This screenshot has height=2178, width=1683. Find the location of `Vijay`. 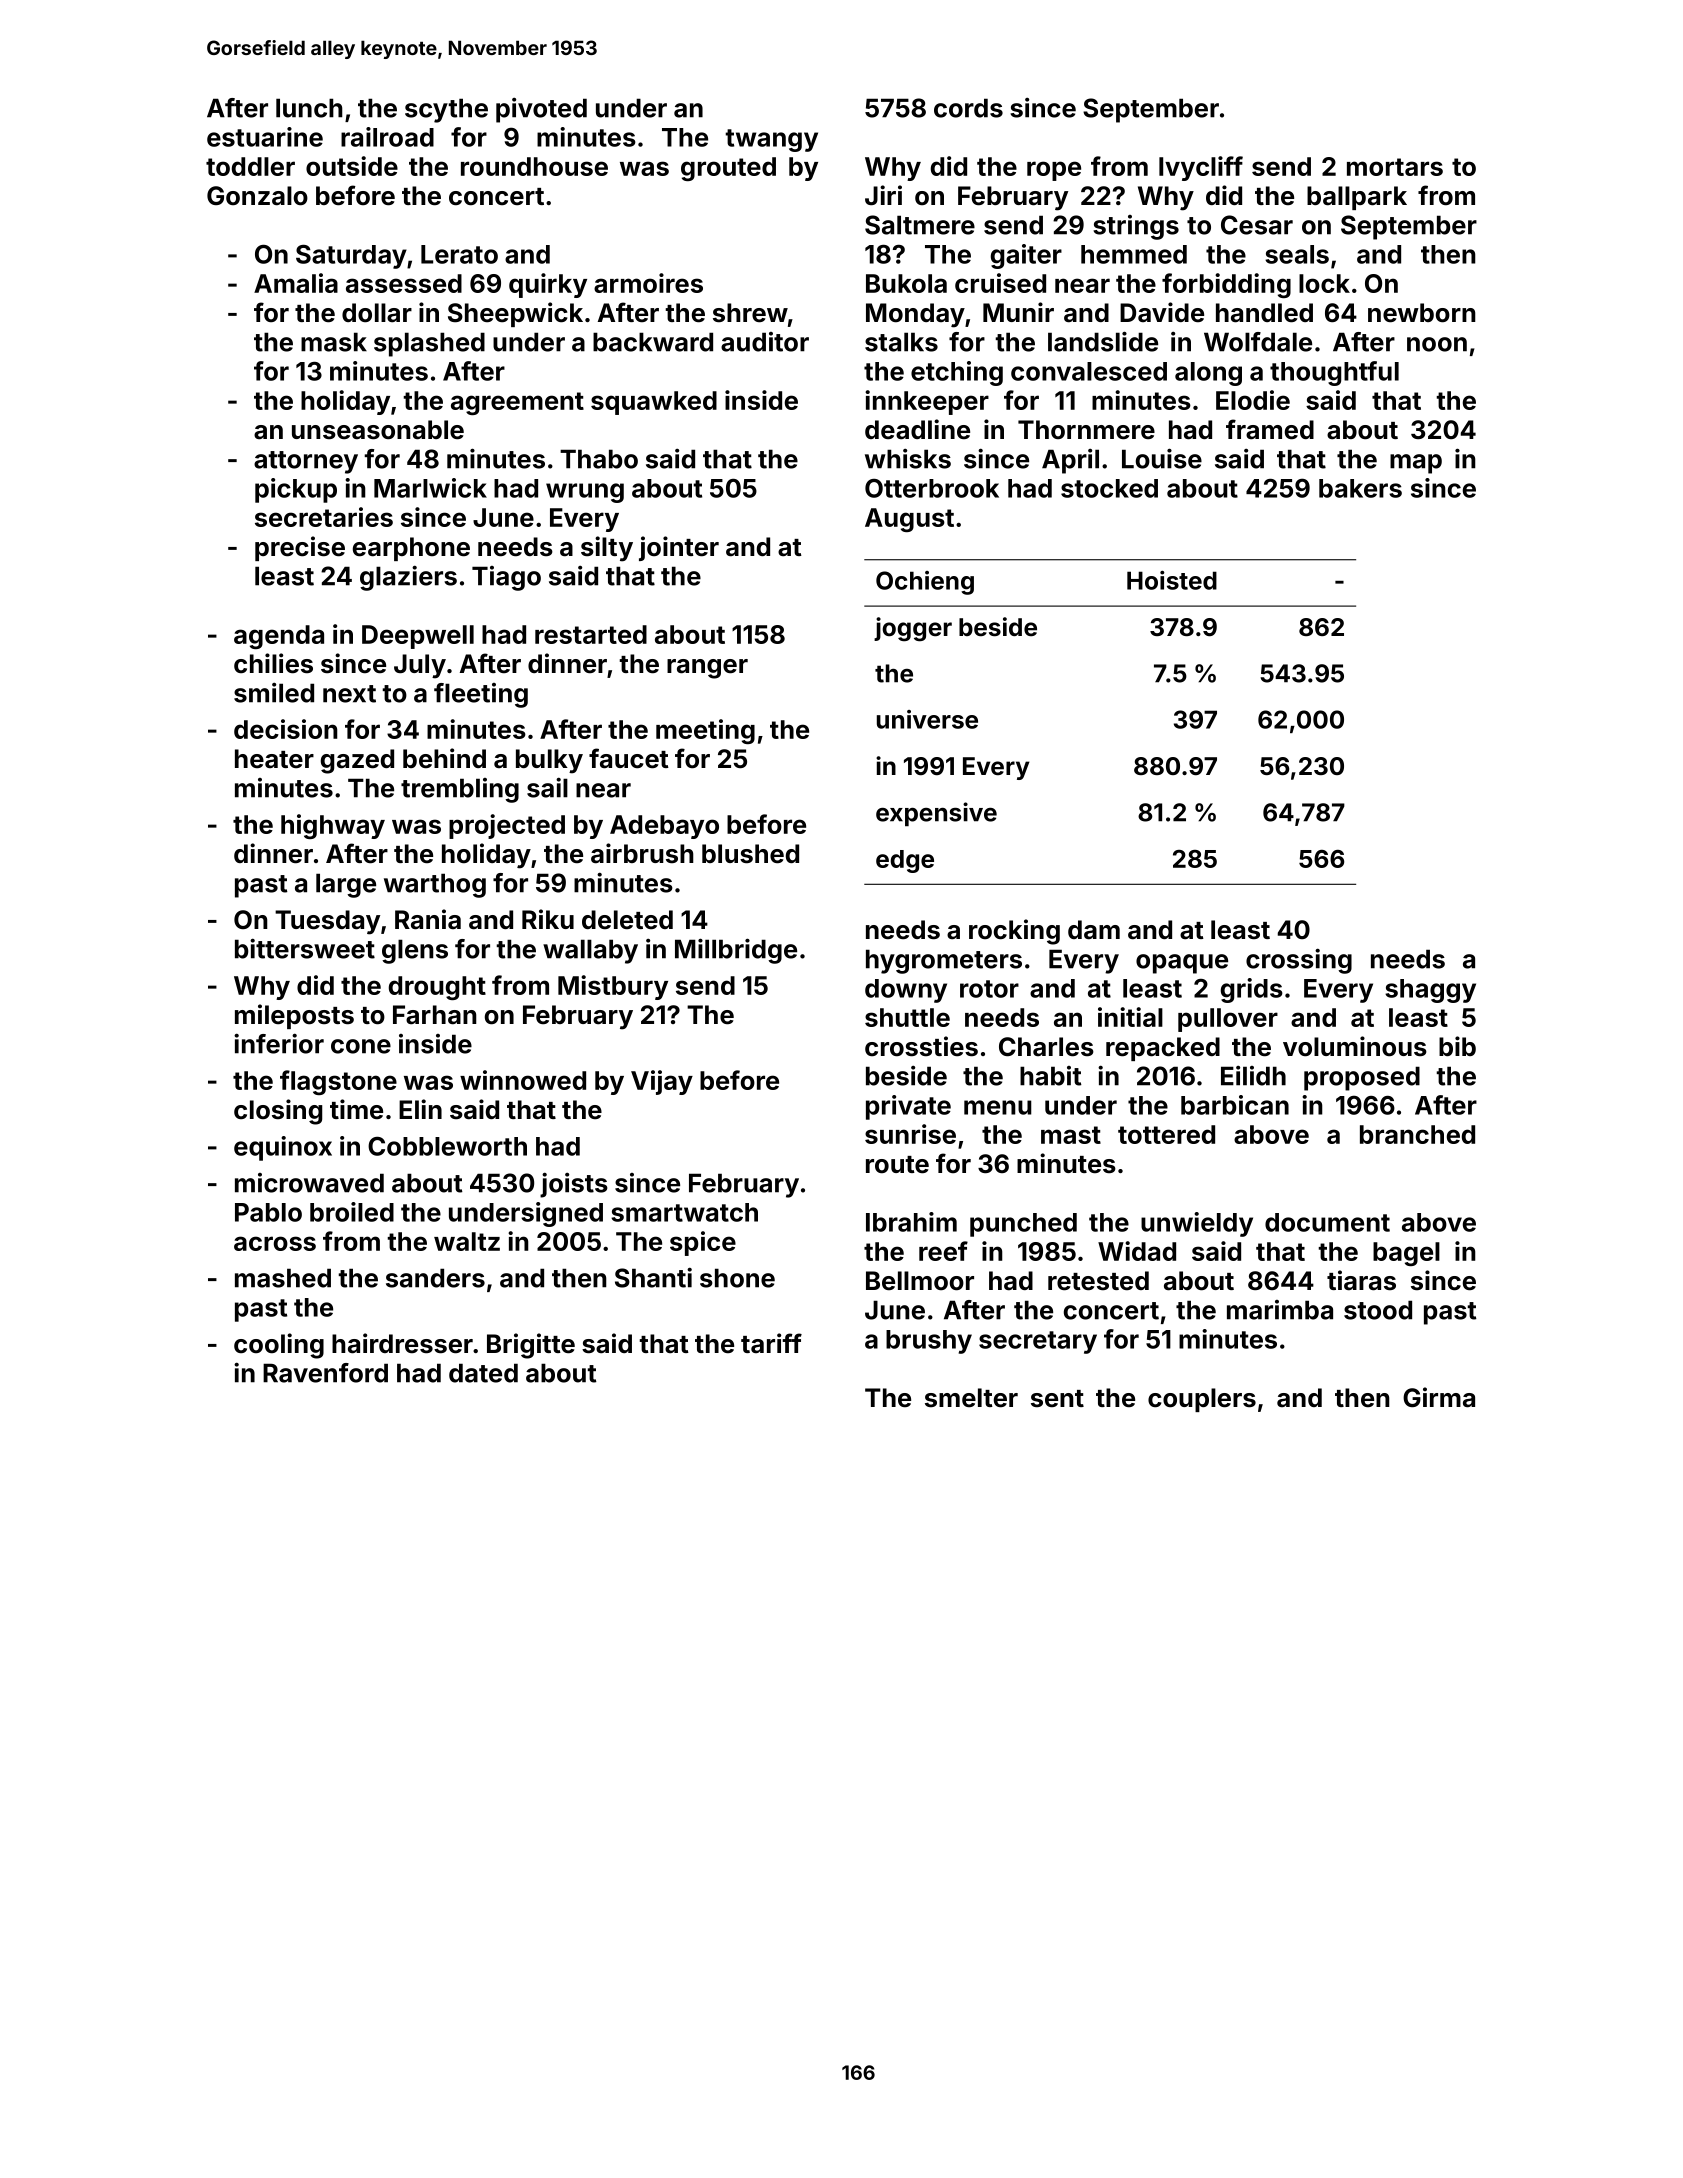

Vijay is located at coordinates (662, 1082).
